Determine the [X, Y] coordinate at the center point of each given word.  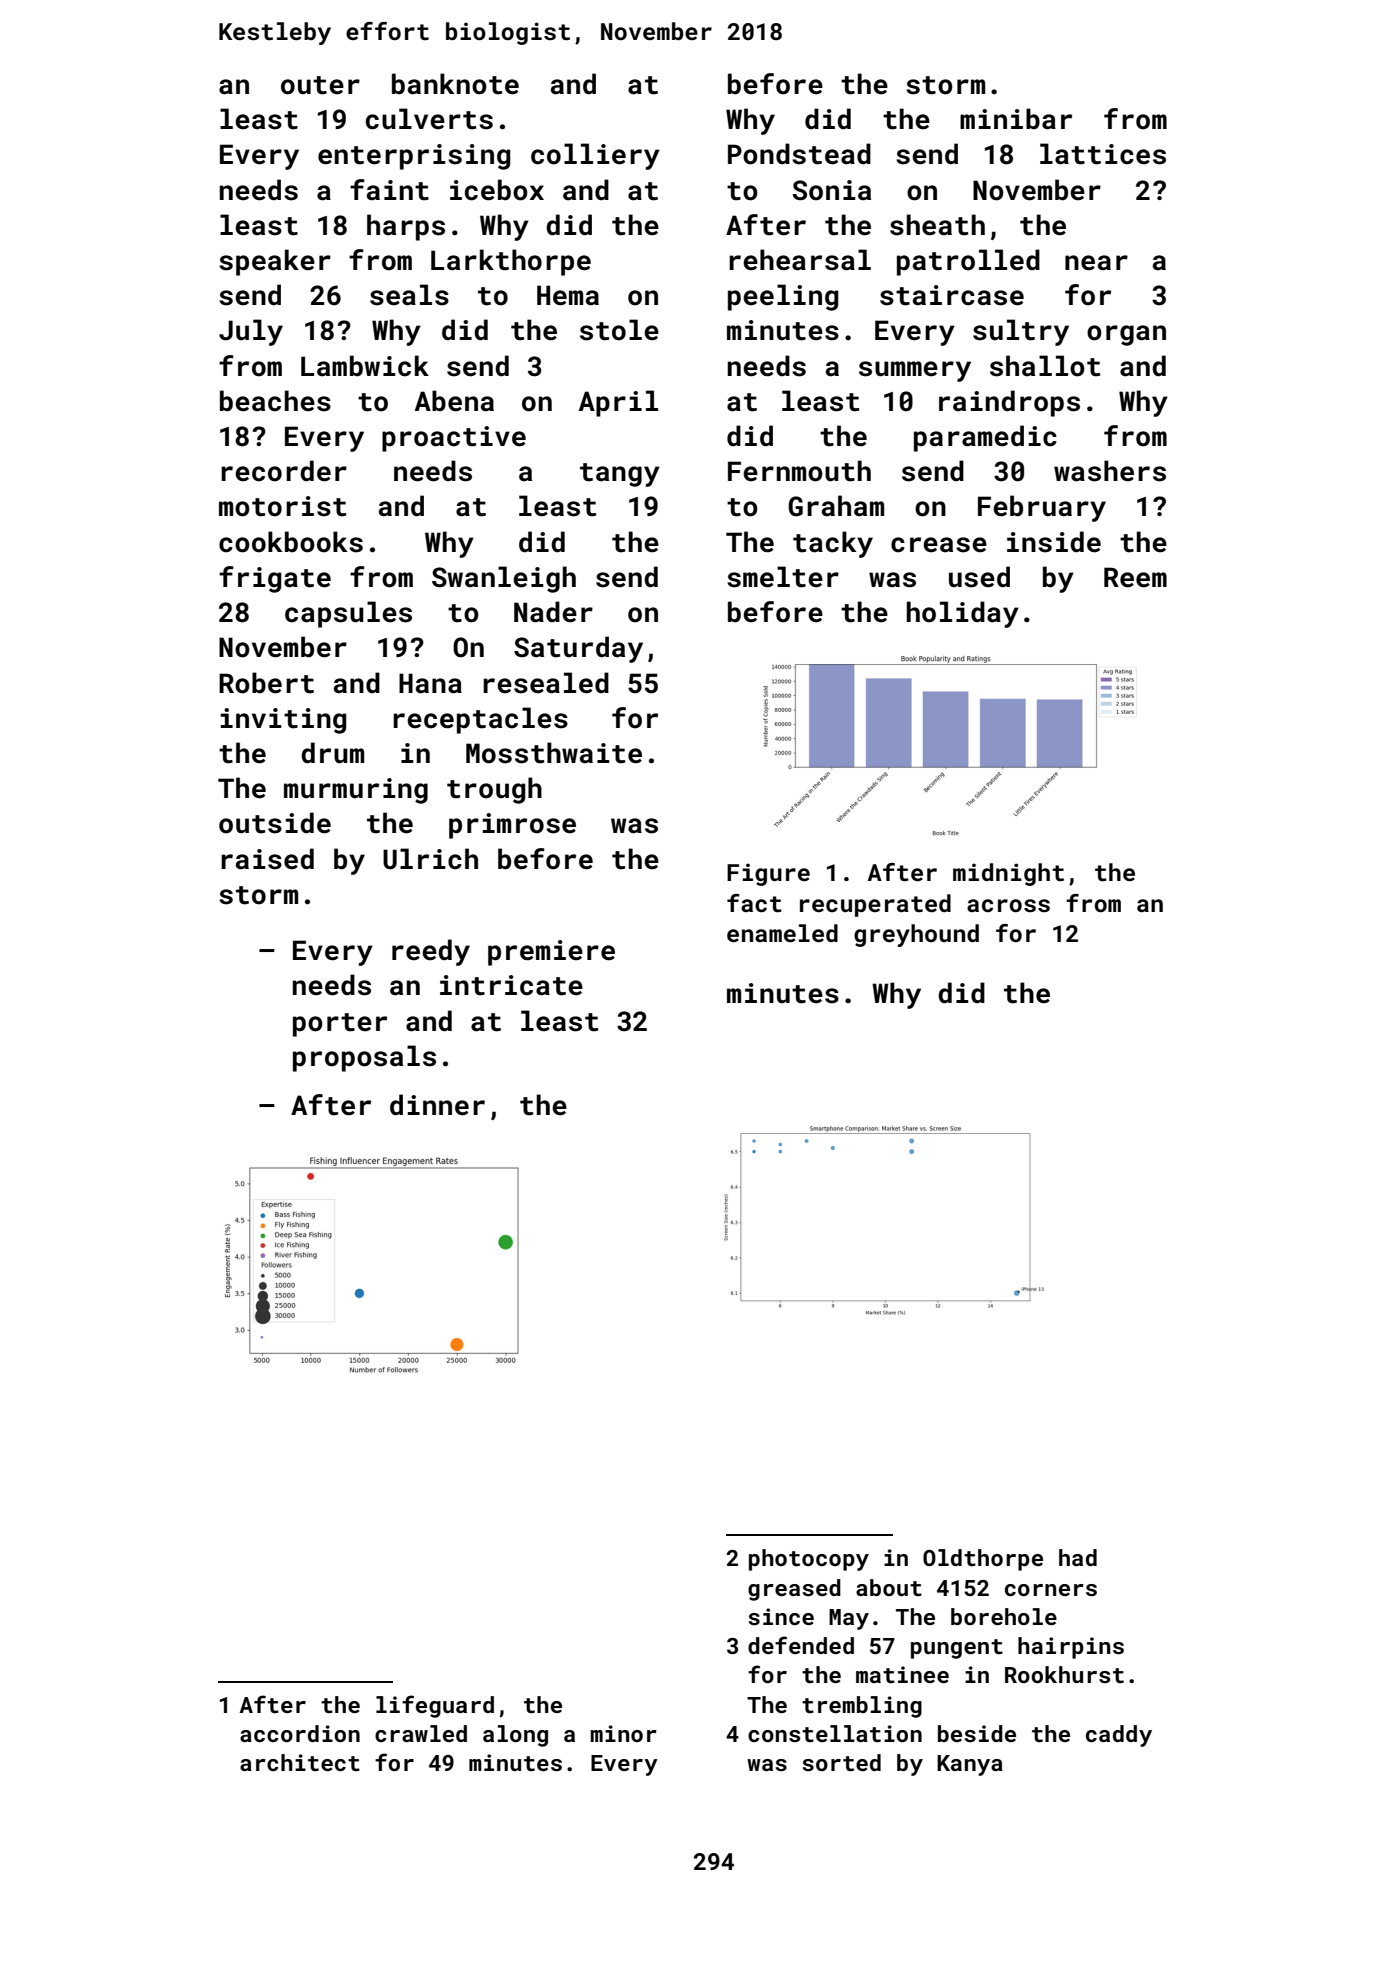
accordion [300, 1733]
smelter [783, 577]
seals [409, 295]
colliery [595, 156]
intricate [511, 985]
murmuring [356, 791]
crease [939, 545]
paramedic [985, 438]
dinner [437, 1105]
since [781, 1616]
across [1008, 905]
